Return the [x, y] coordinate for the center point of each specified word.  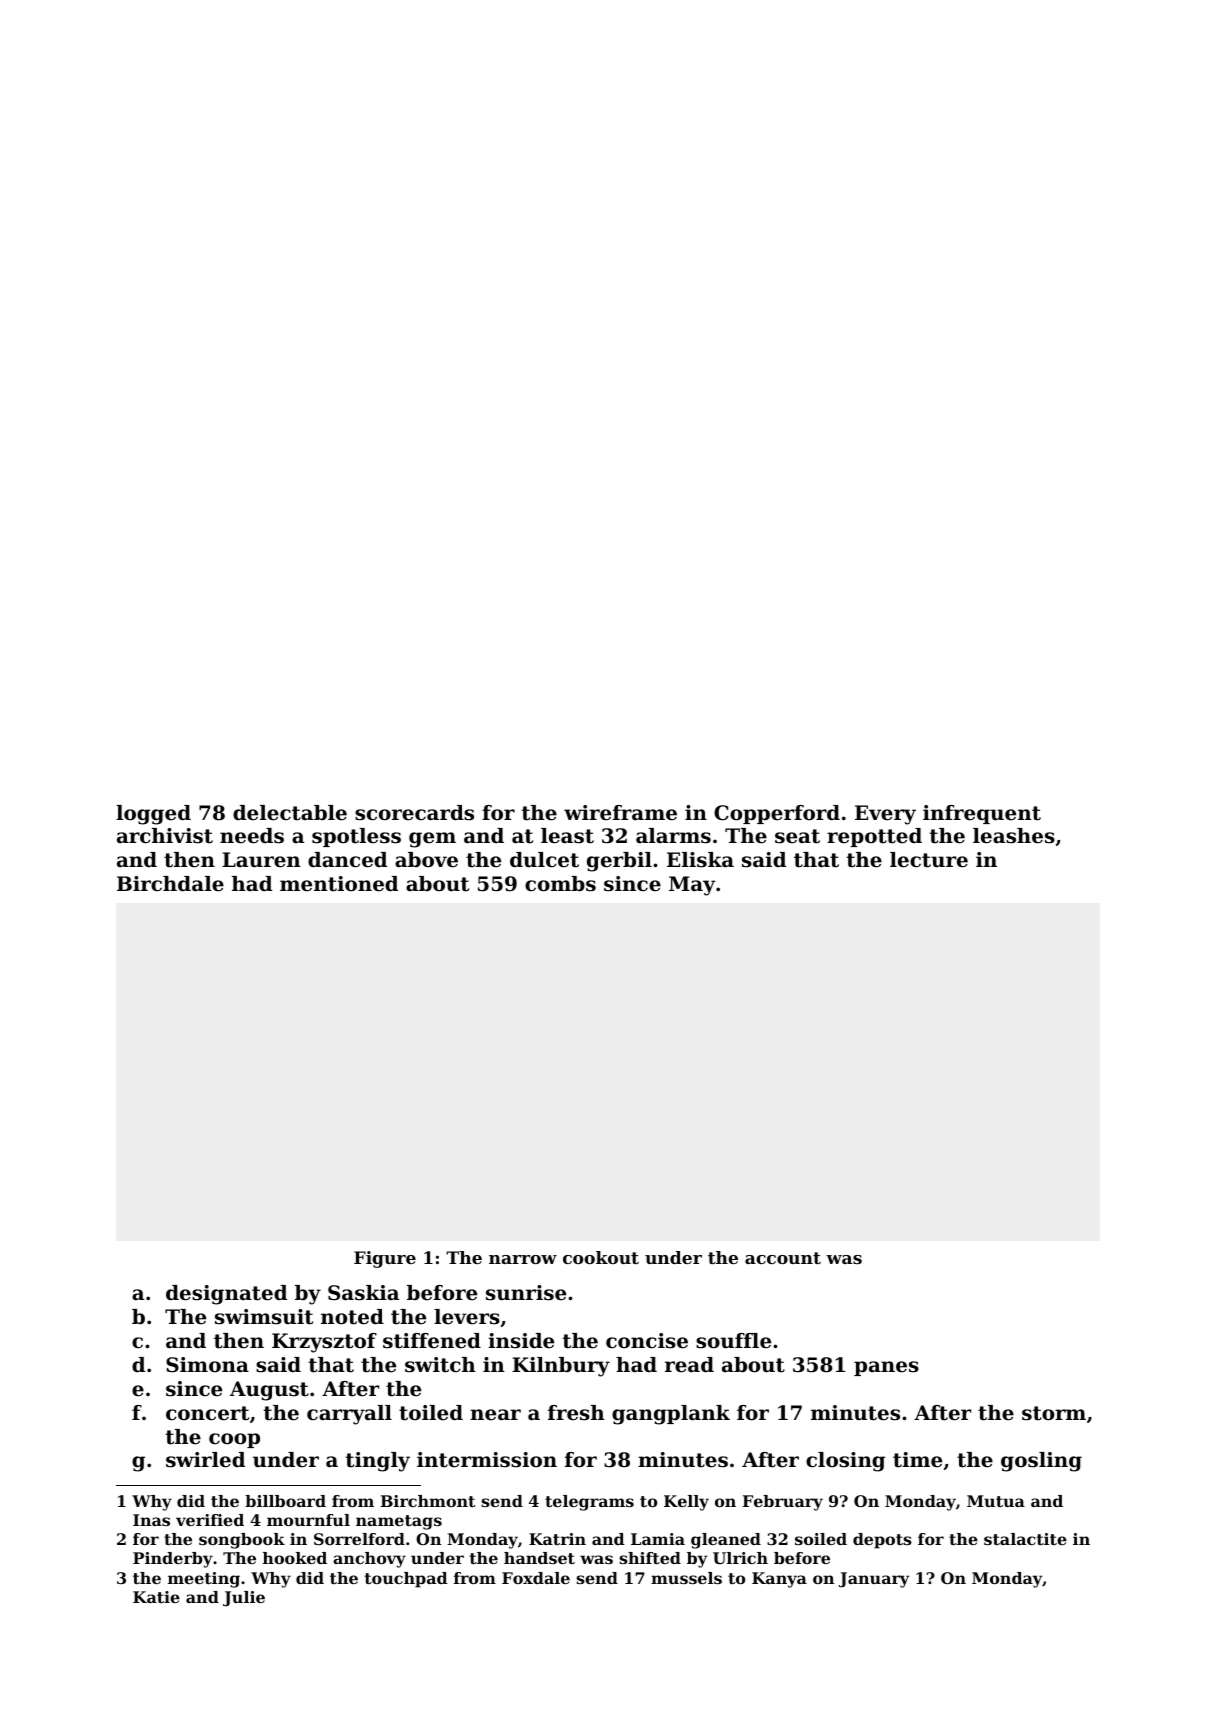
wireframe [620, 813]
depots [882, 1541]
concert [207, 1413]
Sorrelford [359, 1539]
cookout [601, 1257]
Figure [385, 1259]
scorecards [414, 813]
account [783, 1258]
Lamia [658, 1539]
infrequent [982, 814]
